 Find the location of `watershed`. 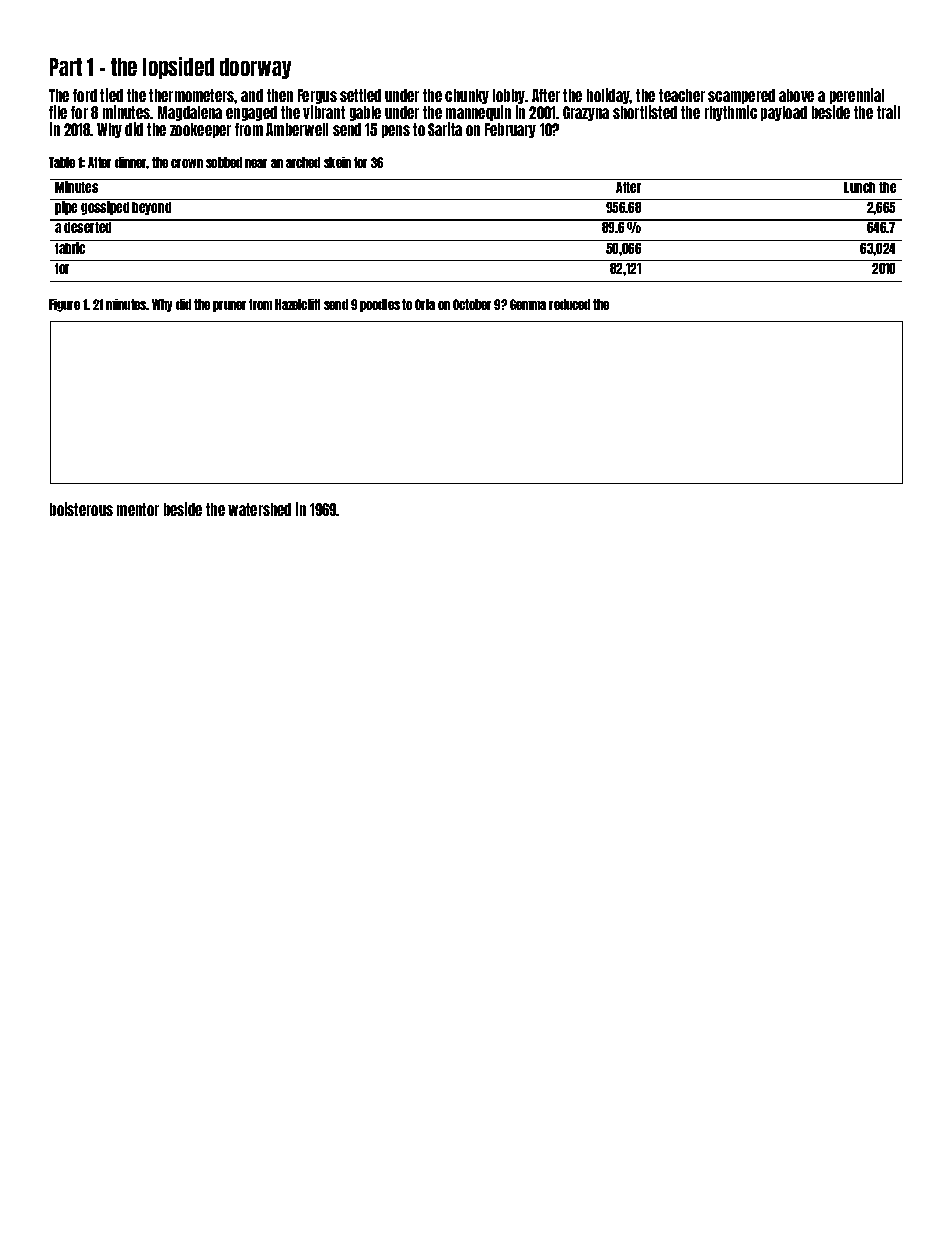

watershed is located at coordinates (259, 509).
